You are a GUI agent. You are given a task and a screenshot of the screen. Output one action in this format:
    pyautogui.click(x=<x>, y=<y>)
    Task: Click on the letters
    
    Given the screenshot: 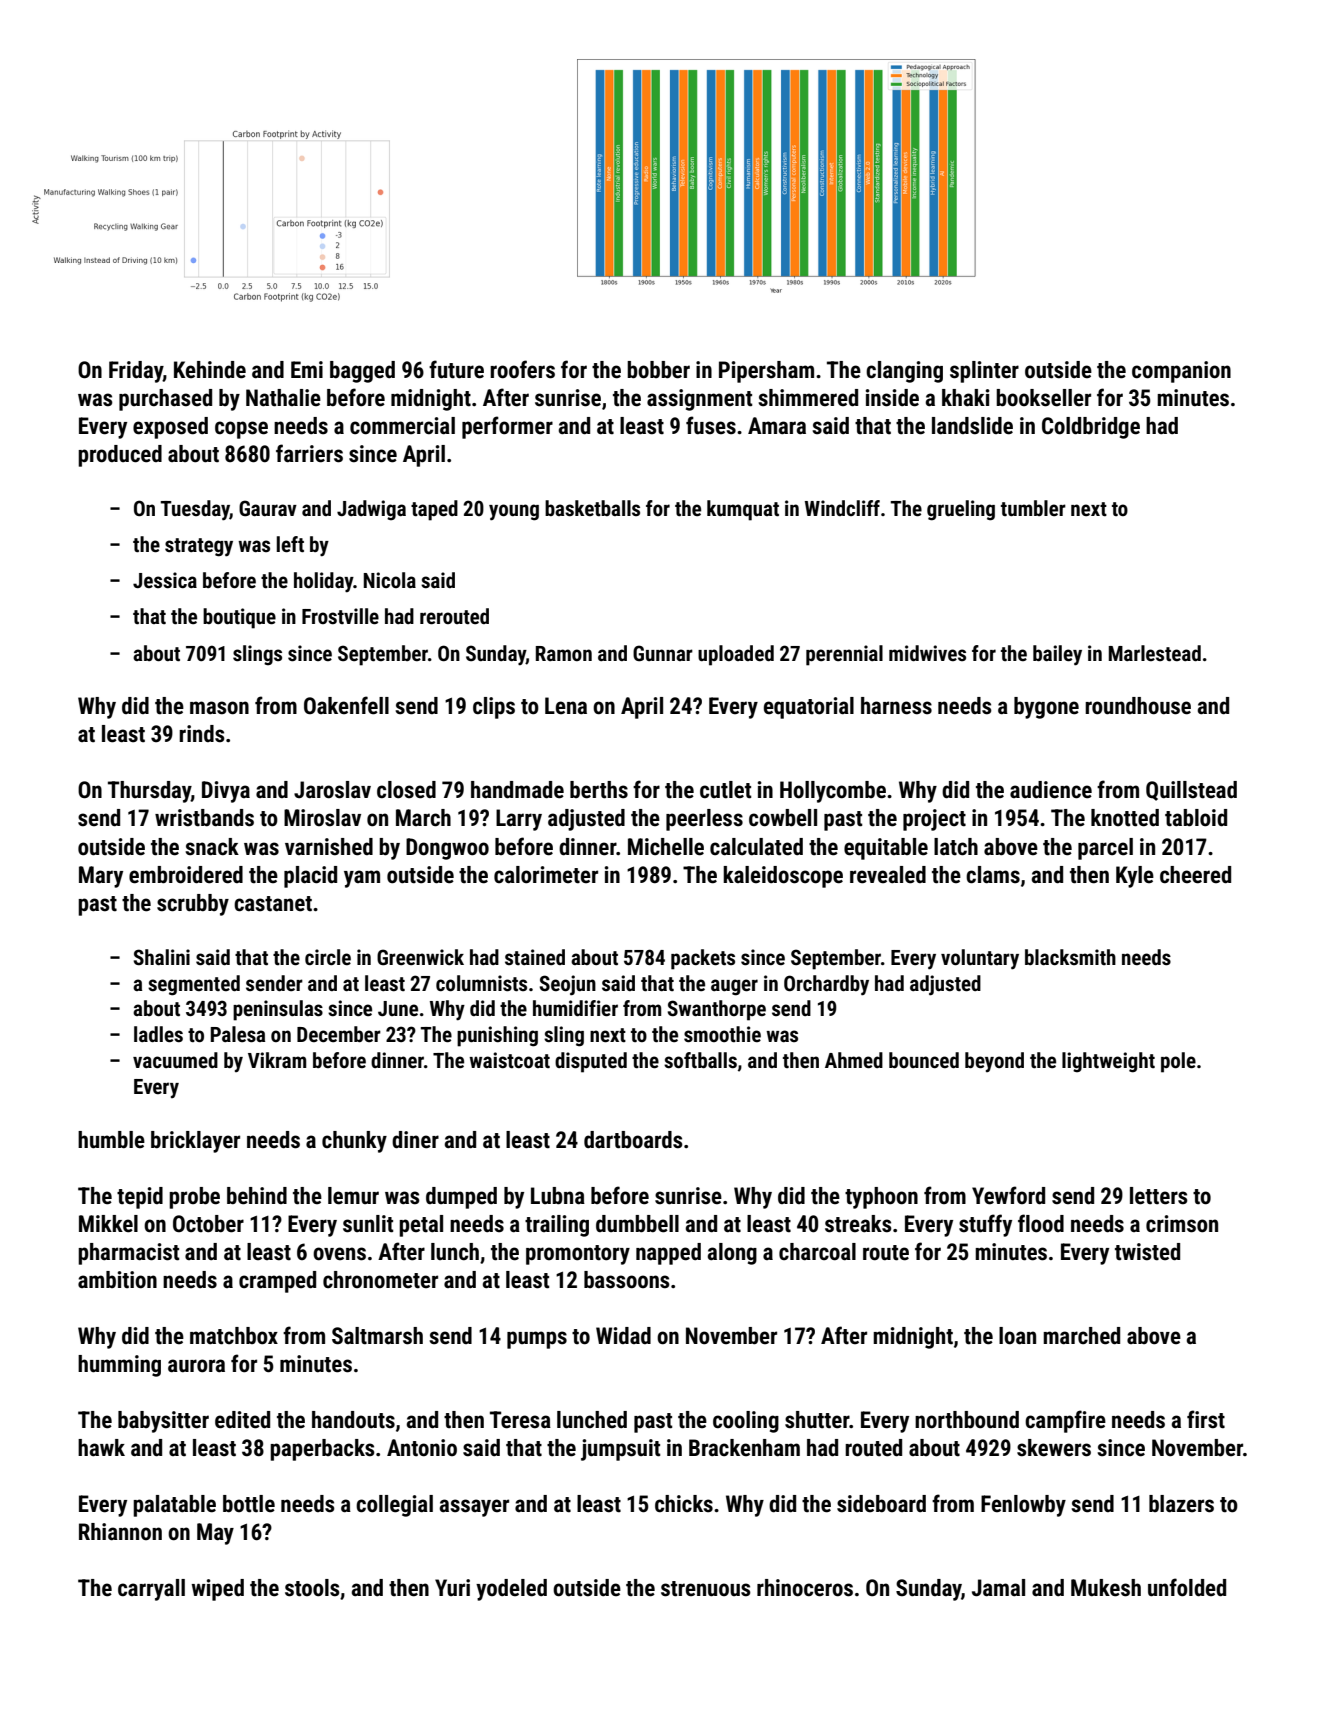 What is the action you would take?
    pyautogui.click(x=1159, y=1196)
